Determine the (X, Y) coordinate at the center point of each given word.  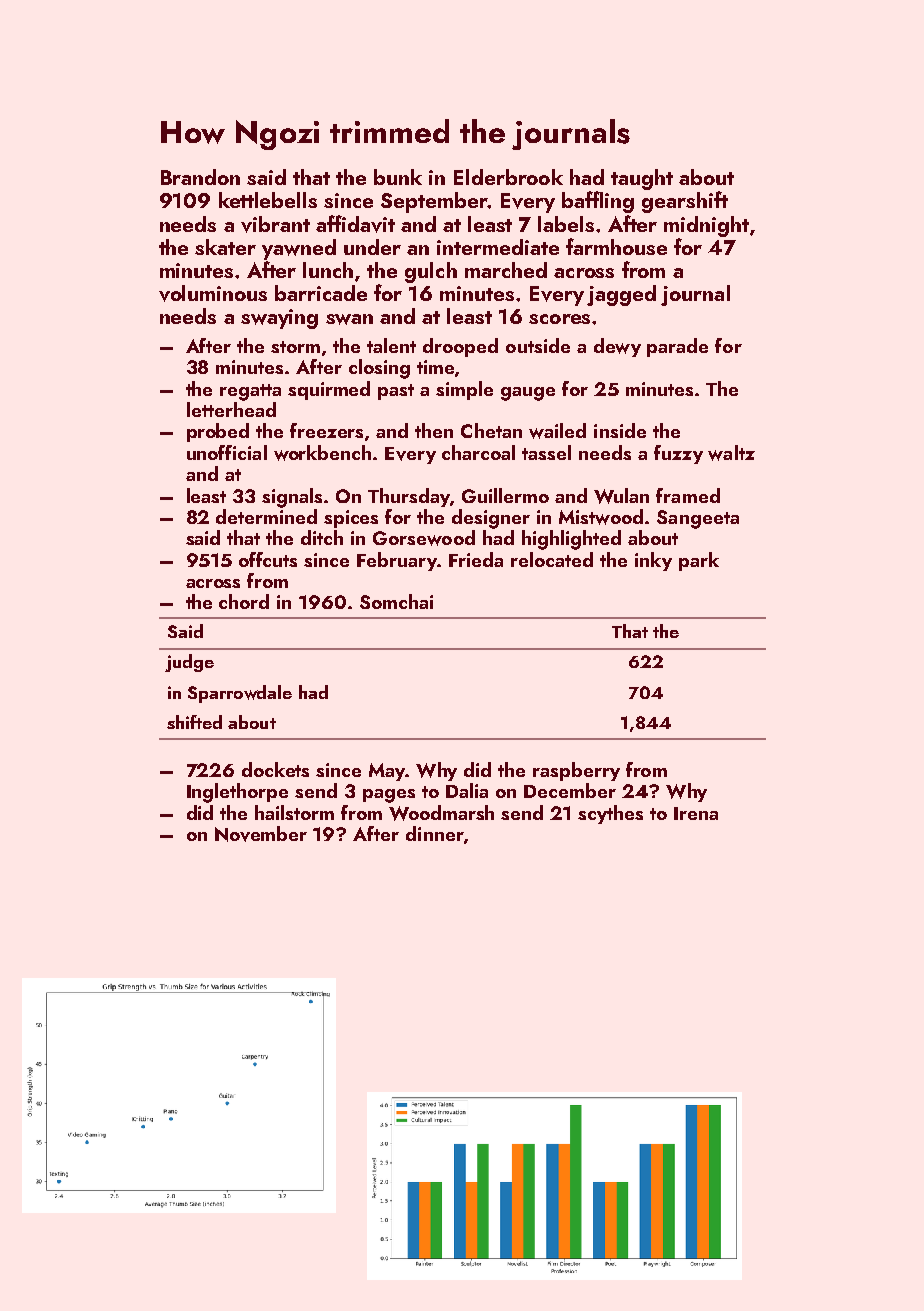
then (434, 430)
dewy (617, 347)
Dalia (467, 790)
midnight (706, 226)
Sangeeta (698, 519)
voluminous (213, 293)
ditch (322, 537)
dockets (275, 769)
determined (266, 516)
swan (349, 319)
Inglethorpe (237, 793)
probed (218, 432)
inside (620, 430)
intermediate (498, 247)
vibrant (275, 224)
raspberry (576, 771)
